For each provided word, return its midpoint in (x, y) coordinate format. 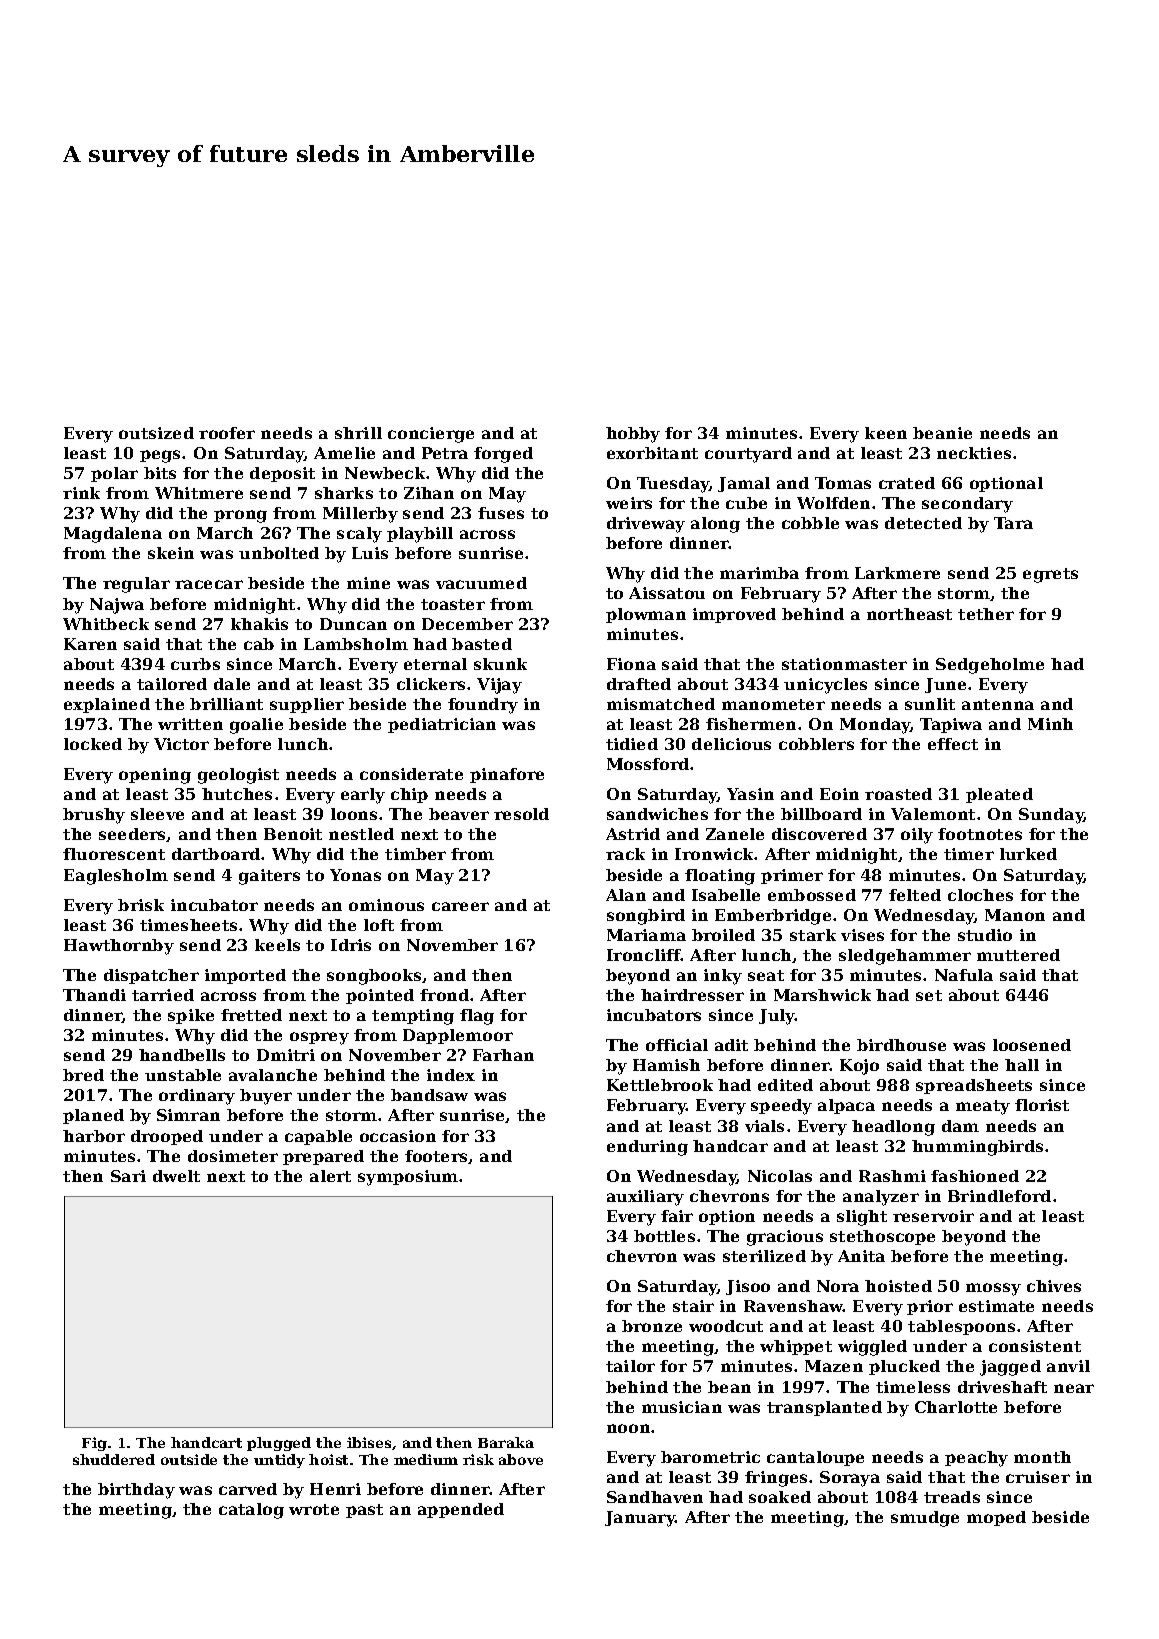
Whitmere (199, 493)
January (640, 1519)
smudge (925, 1519)
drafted (639, 684)
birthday (136, 1491)
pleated (999, 795)
